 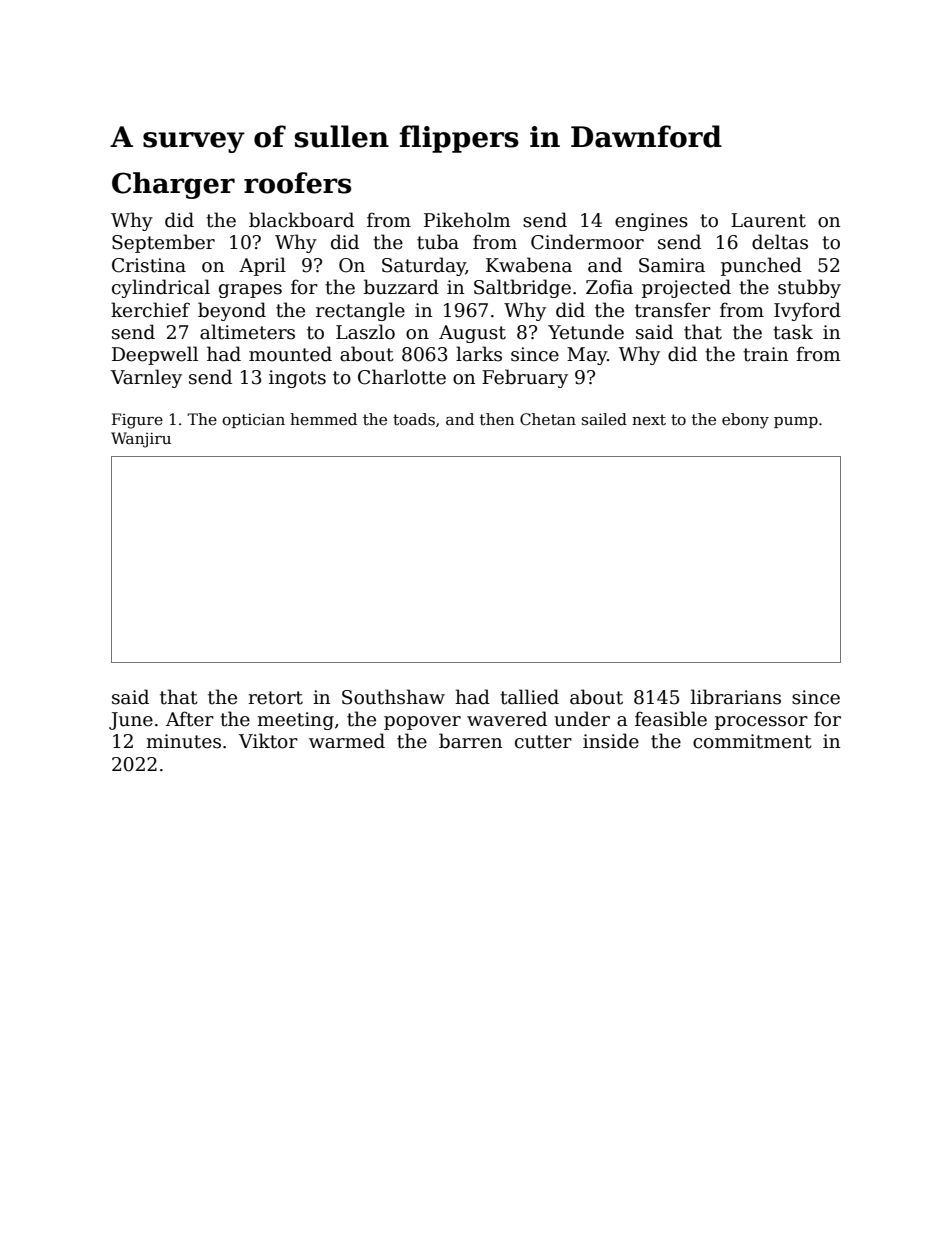 I want to click on Charger, so click(x=173, y=185).
